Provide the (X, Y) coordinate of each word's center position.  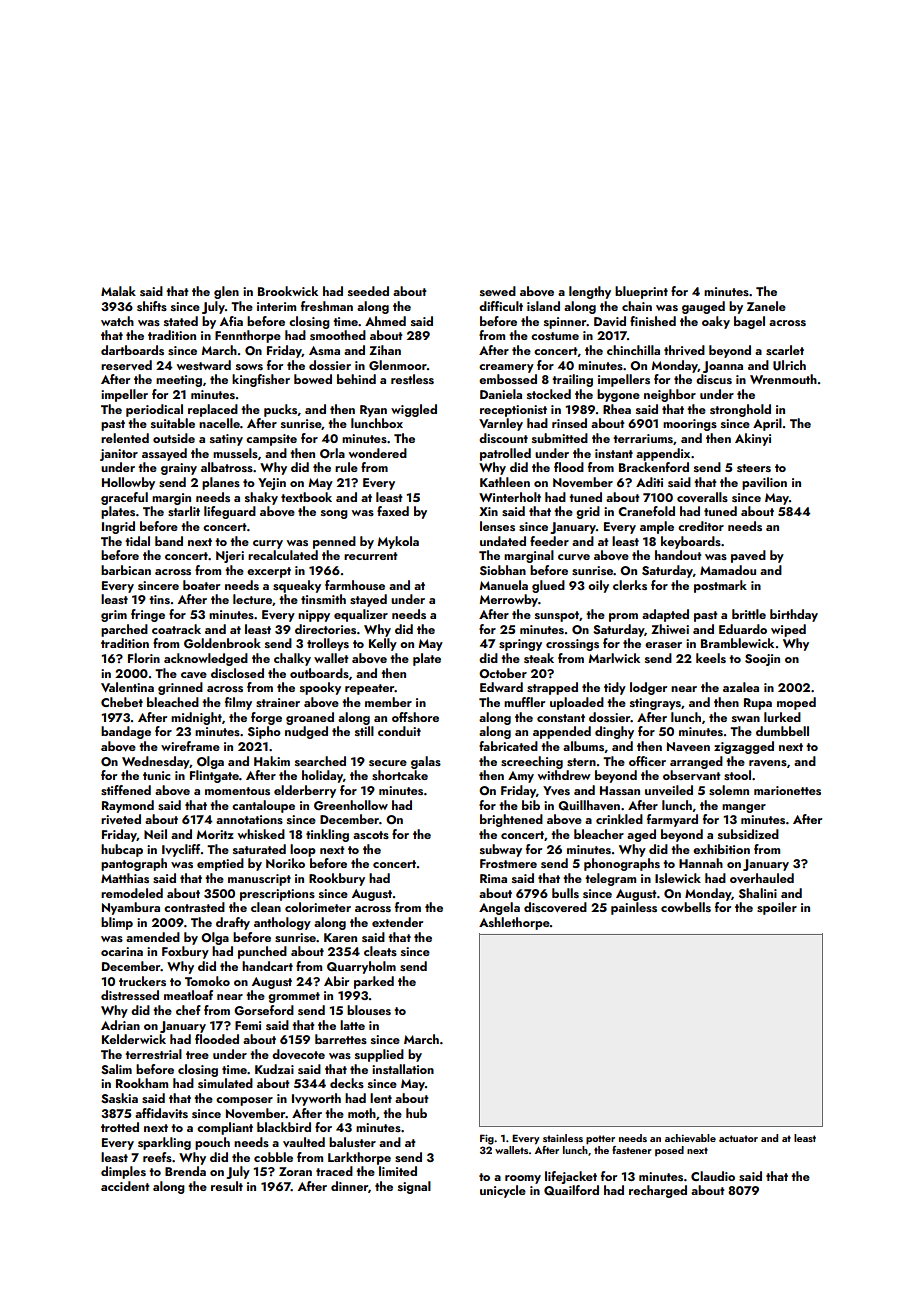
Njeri (230, 557)
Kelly (383, 644)
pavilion (764, 483)
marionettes (787, 790)
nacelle (219, 423)
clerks (630, 585)
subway (501, 850)
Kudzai (274, 1069)
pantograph (134, 864)
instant (614, 453)
